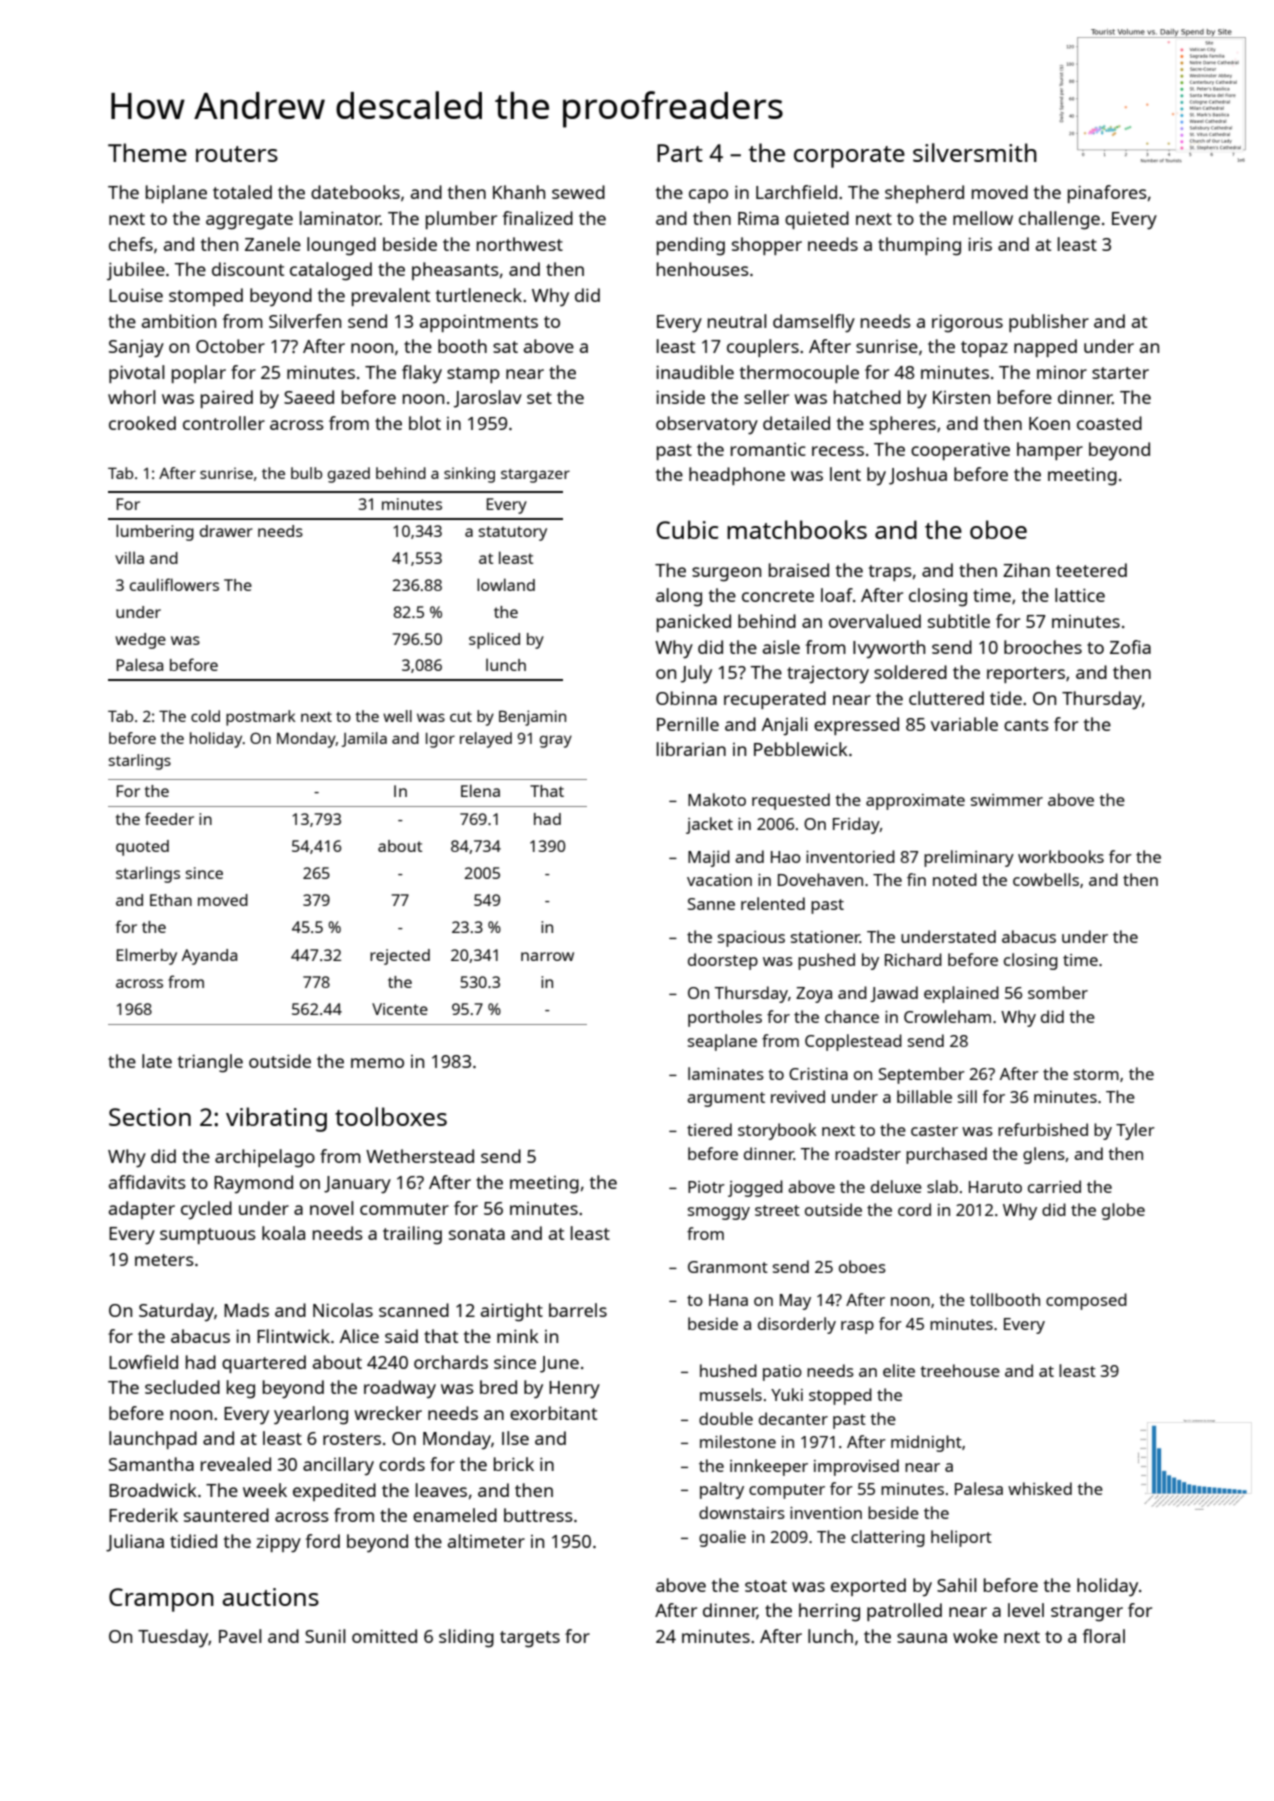 This document has width=1274, height=1801. I want to click on teetered, so click(1091, 570).
